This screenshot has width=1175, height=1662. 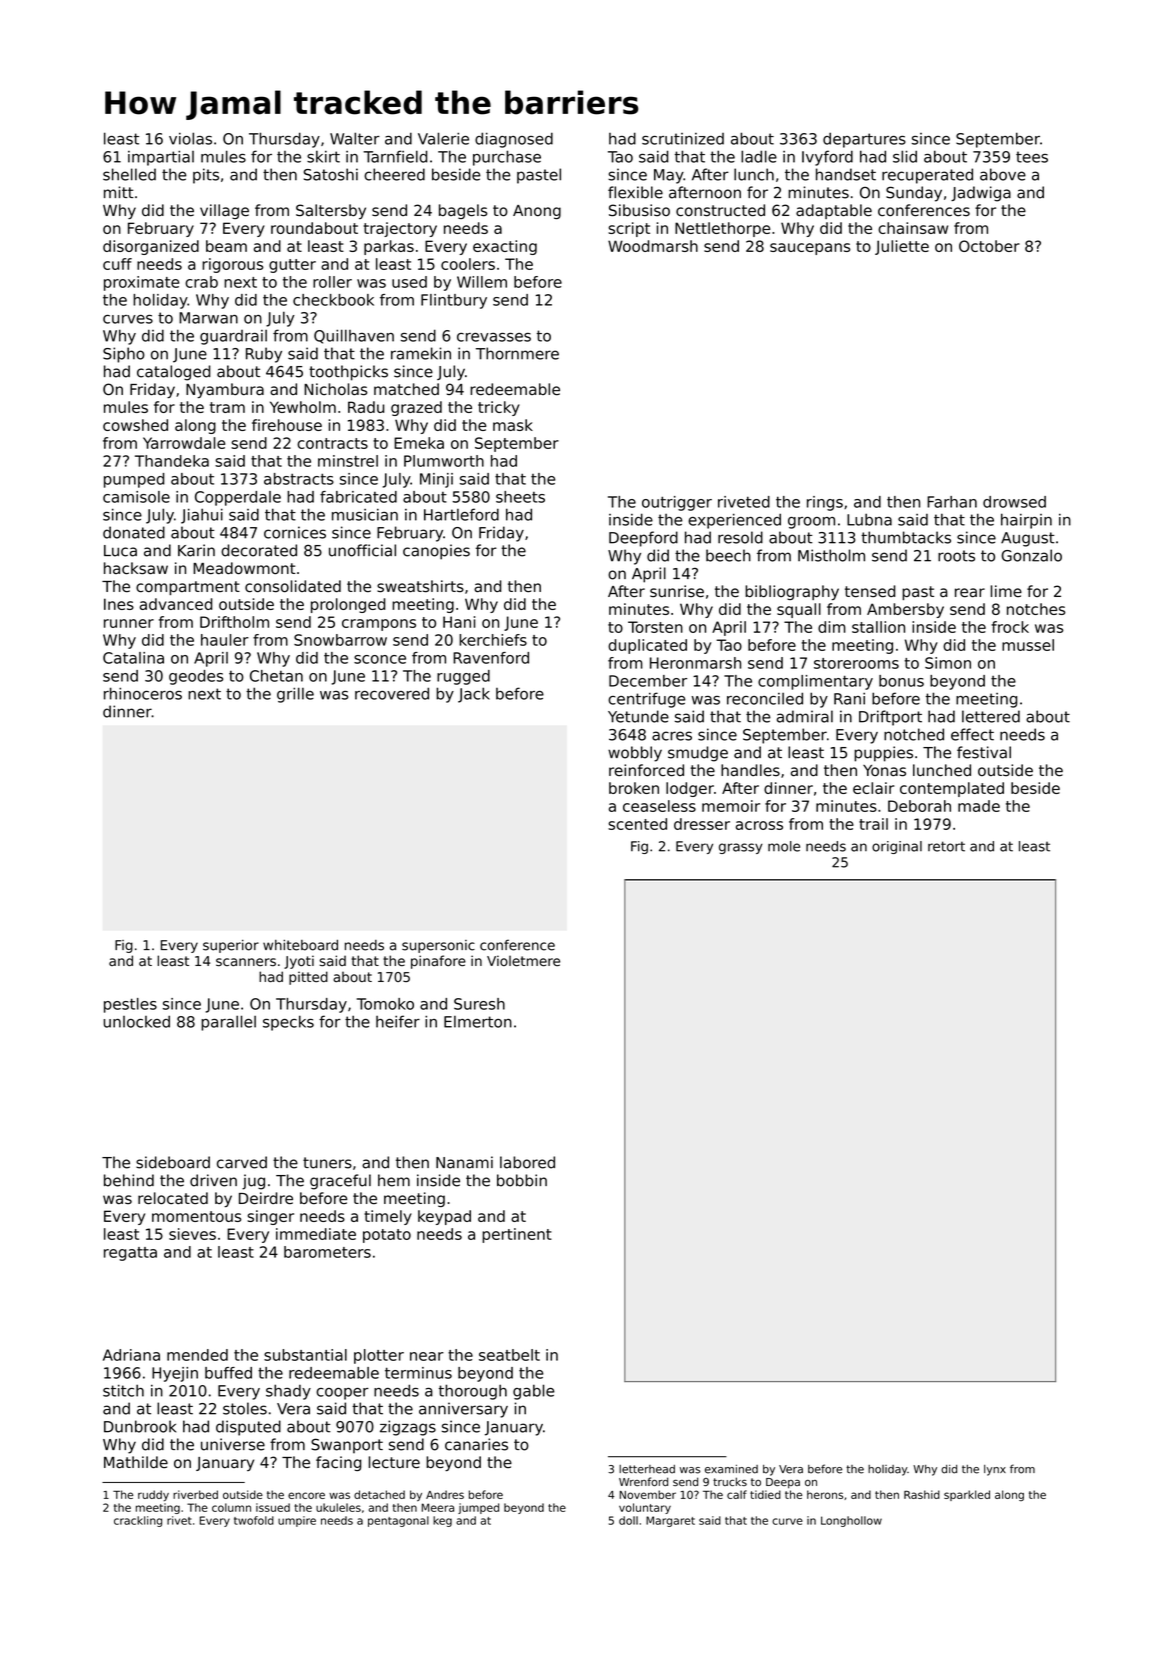 I want to click on ladle, so click(x=759, y=156).
